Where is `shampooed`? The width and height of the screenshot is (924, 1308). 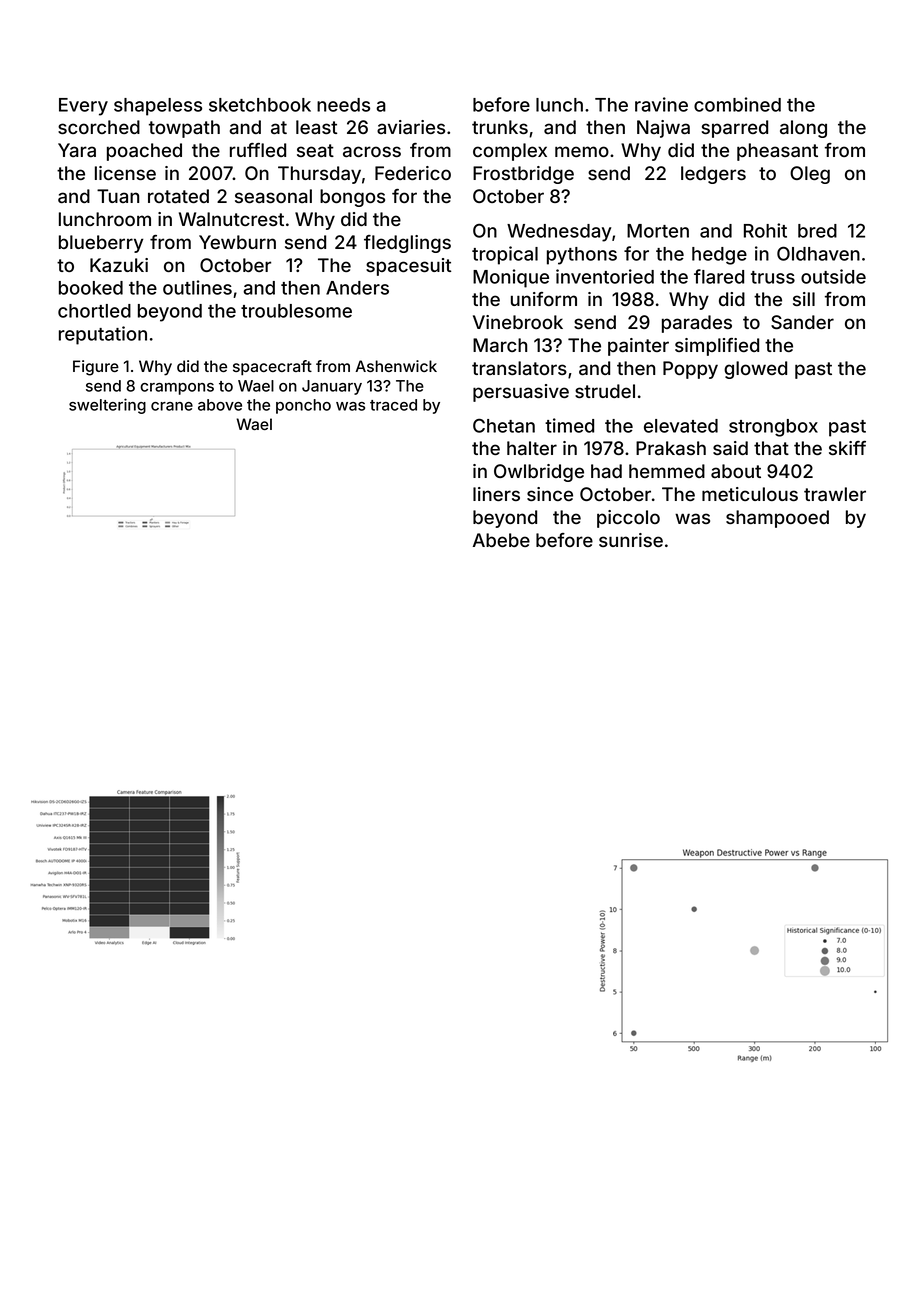 shampooed is located at coordinates (777, 519).
